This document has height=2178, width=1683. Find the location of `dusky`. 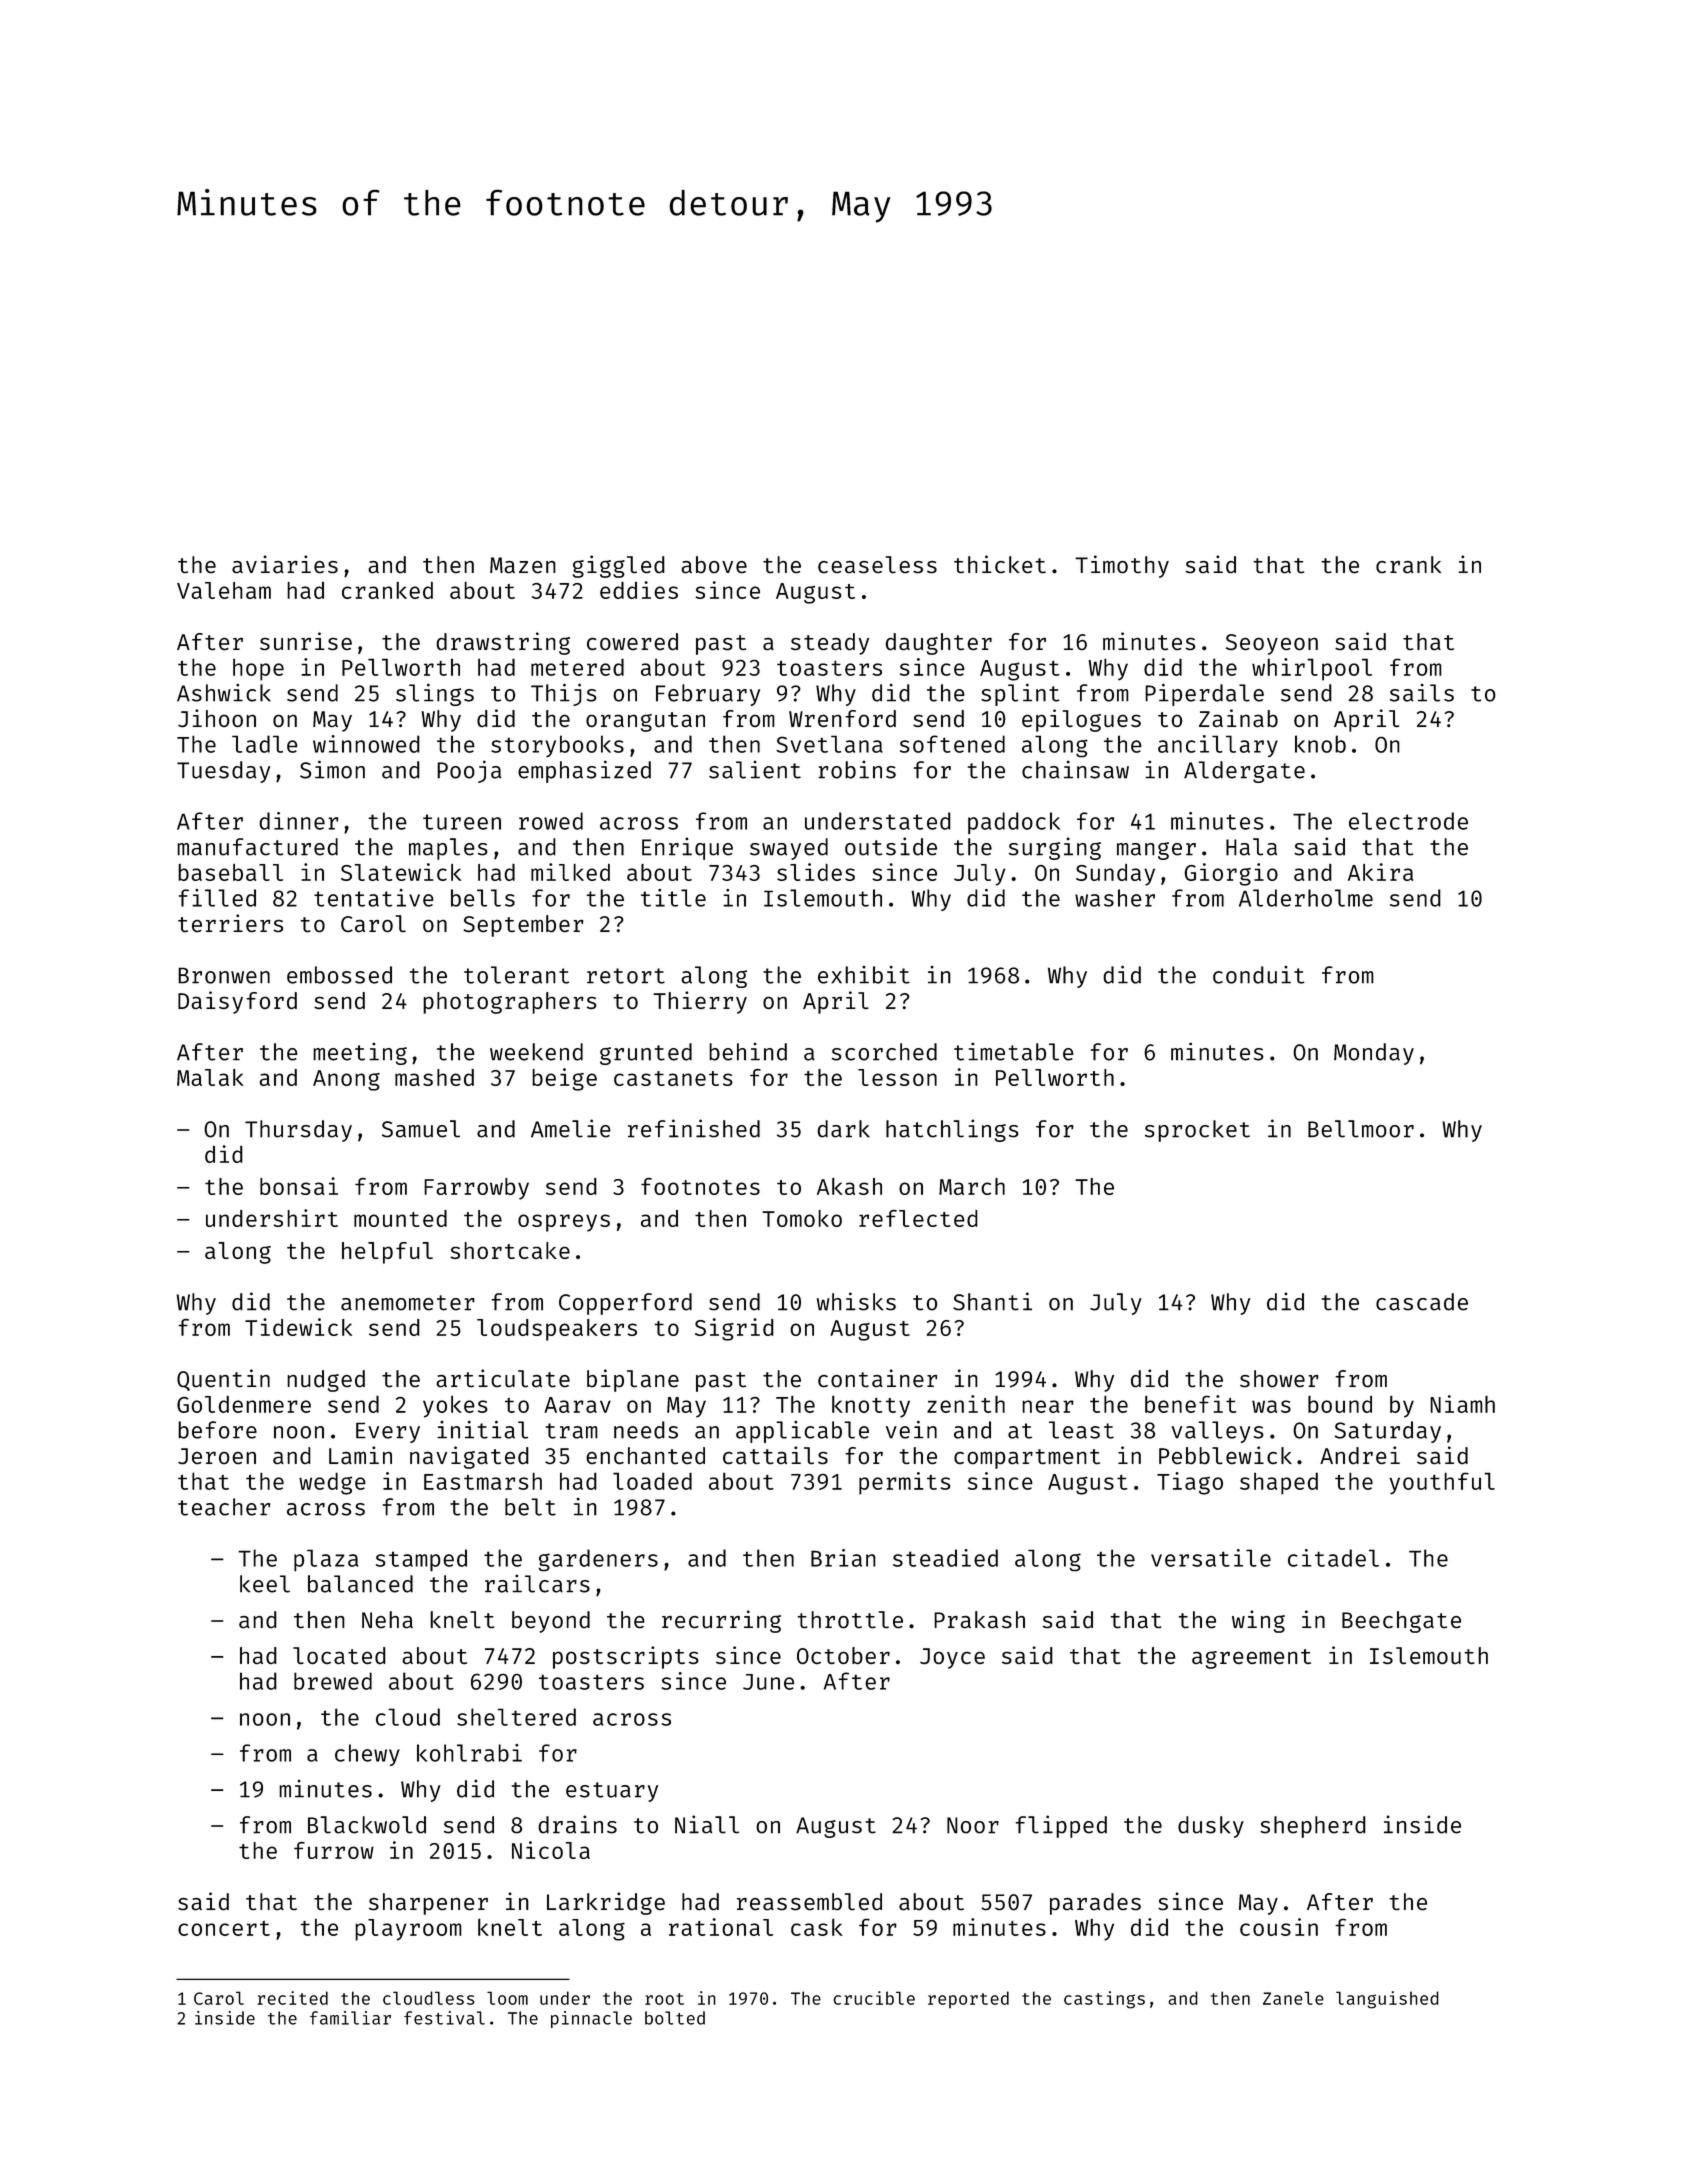

dusky is located at coordinates (1211, 1827).
